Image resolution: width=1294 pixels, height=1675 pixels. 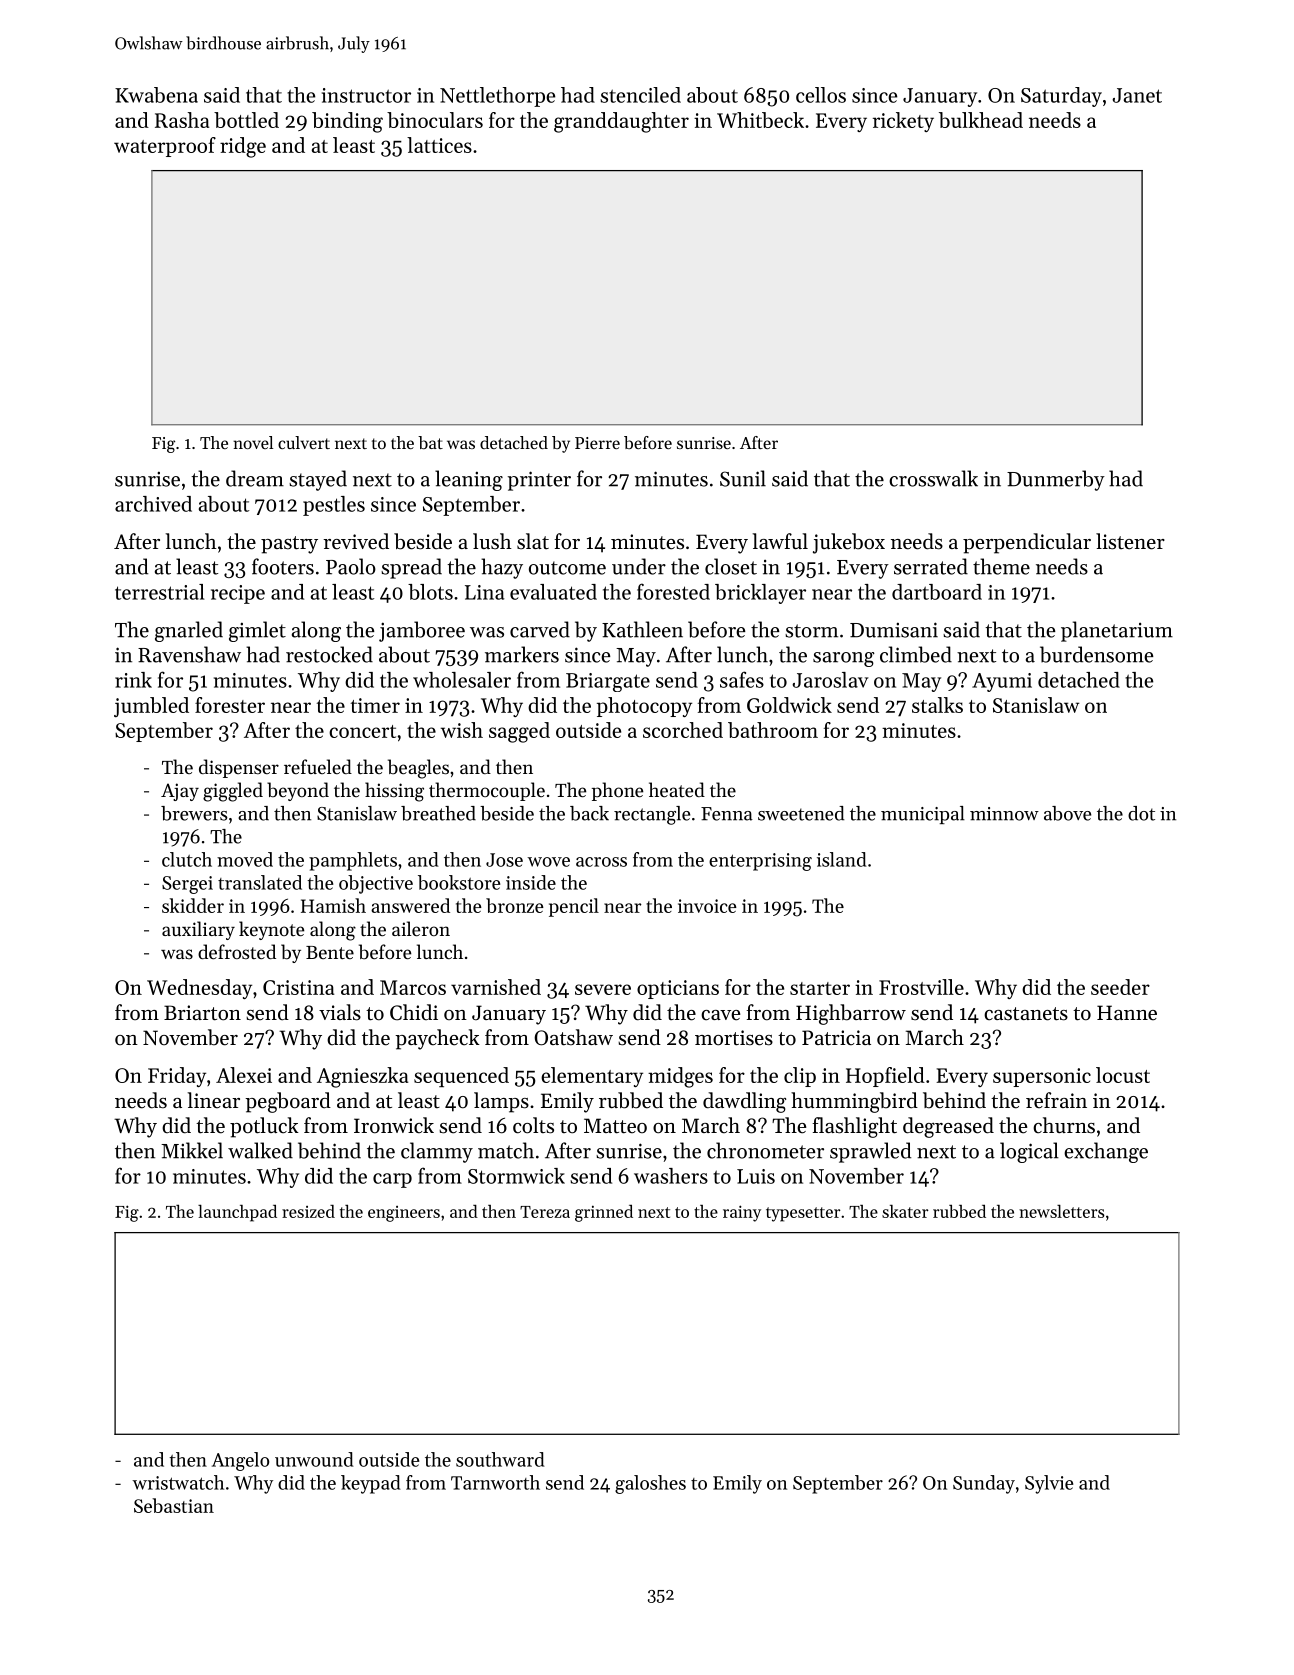 What do you see at coordinates (650, 1484) in the screenshot?
I see `galoshes` at bounding box center [650, 1484].
